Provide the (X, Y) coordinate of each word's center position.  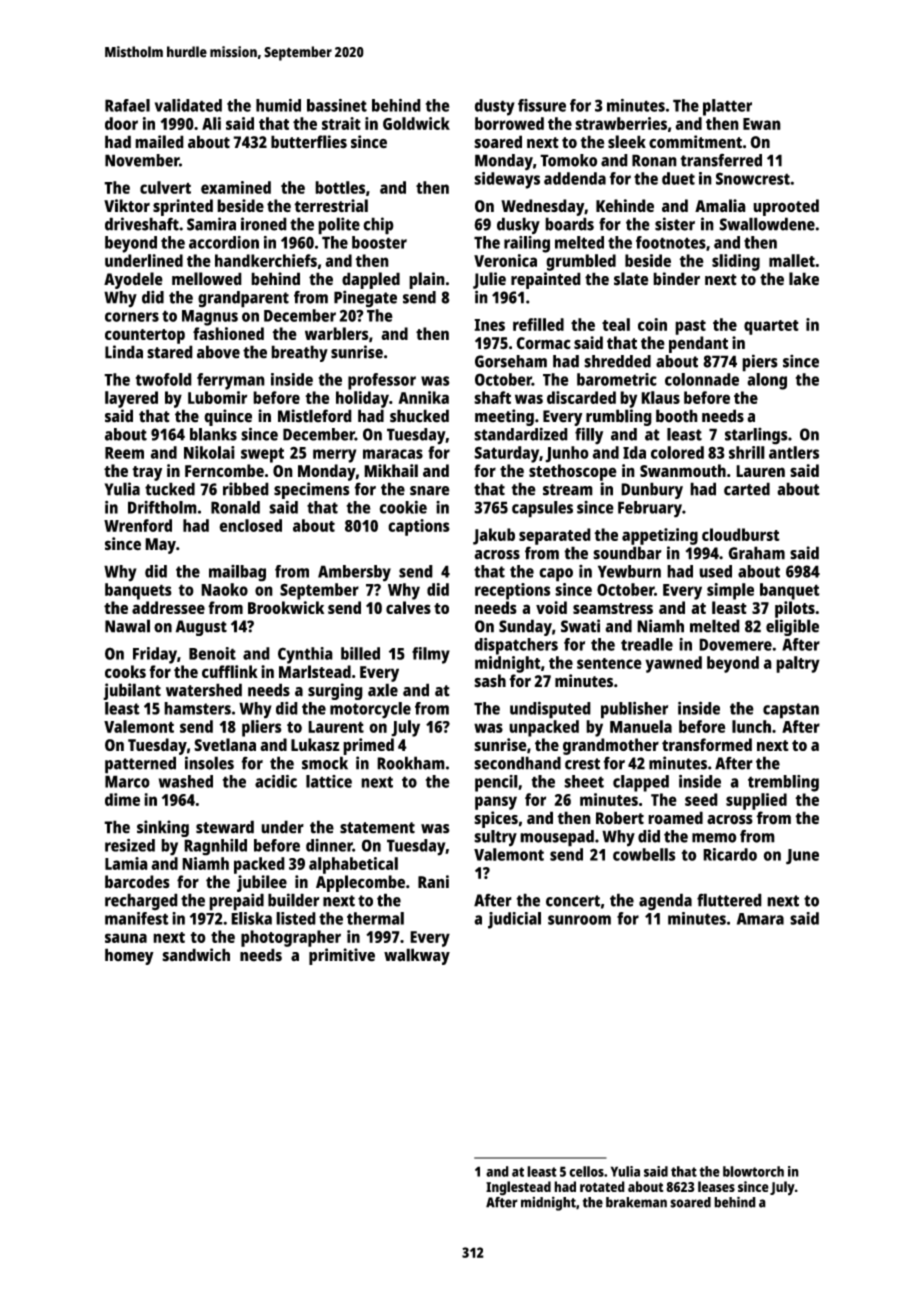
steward (225, 827)
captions (419, 527)
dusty (495, 107)
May (160, 546)
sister (675, 224)
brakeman (636, 1202)
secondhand (517, 763)
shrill (747, 452)
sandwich (196, 955)
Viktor (127, 205)
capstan (791, 711)
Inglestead (518, 1188)
